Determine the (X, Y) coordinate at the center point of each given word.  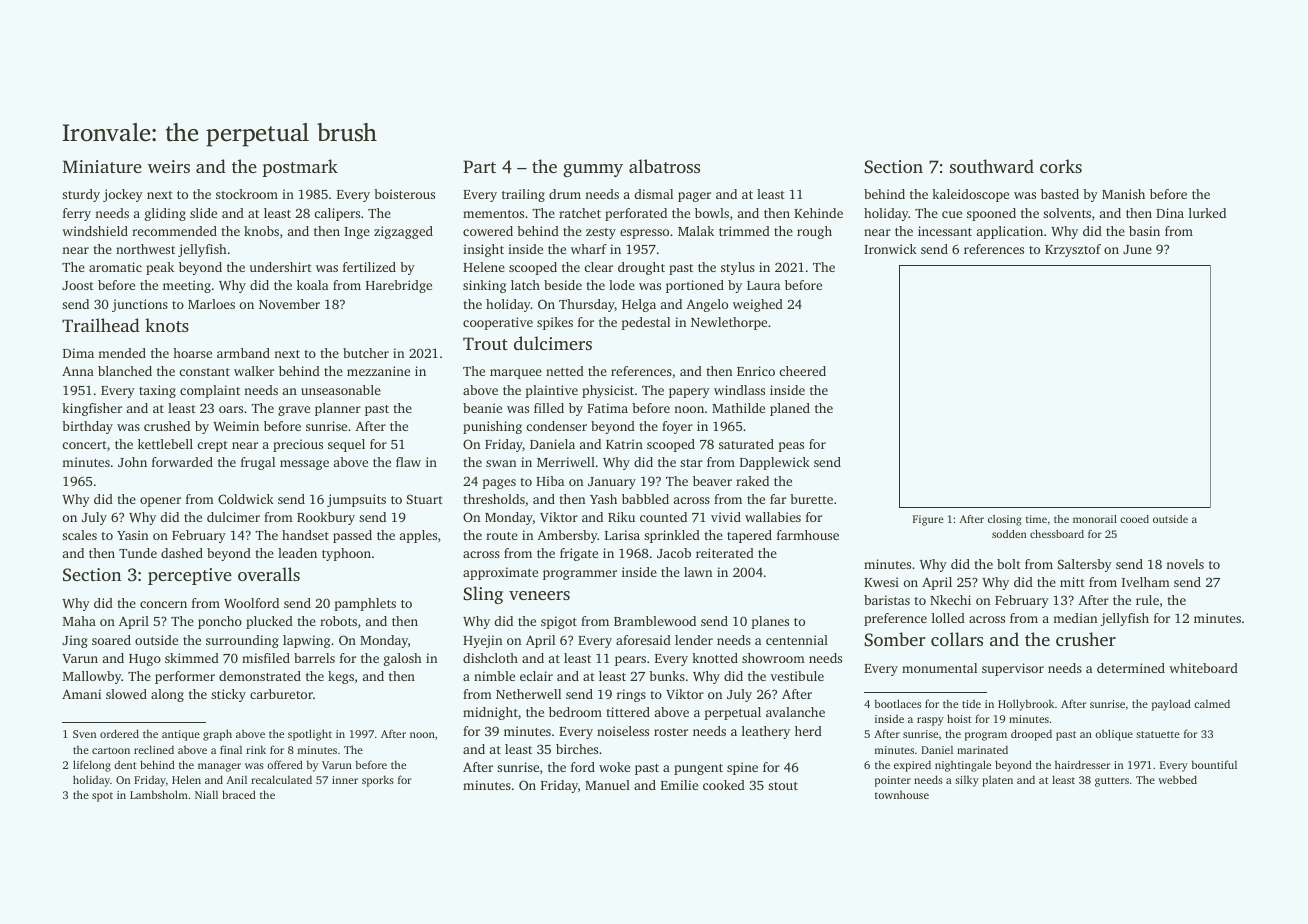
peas (791, 447)
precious (298, 445)
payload (1171, 705)
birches (577, 749)
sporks (378, 781)
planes (770, 622)
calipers (337, 214)
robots (338, 621)
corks (1061, 166)
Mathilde (738, 408)
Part (479, 166)
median (1075, 618)
